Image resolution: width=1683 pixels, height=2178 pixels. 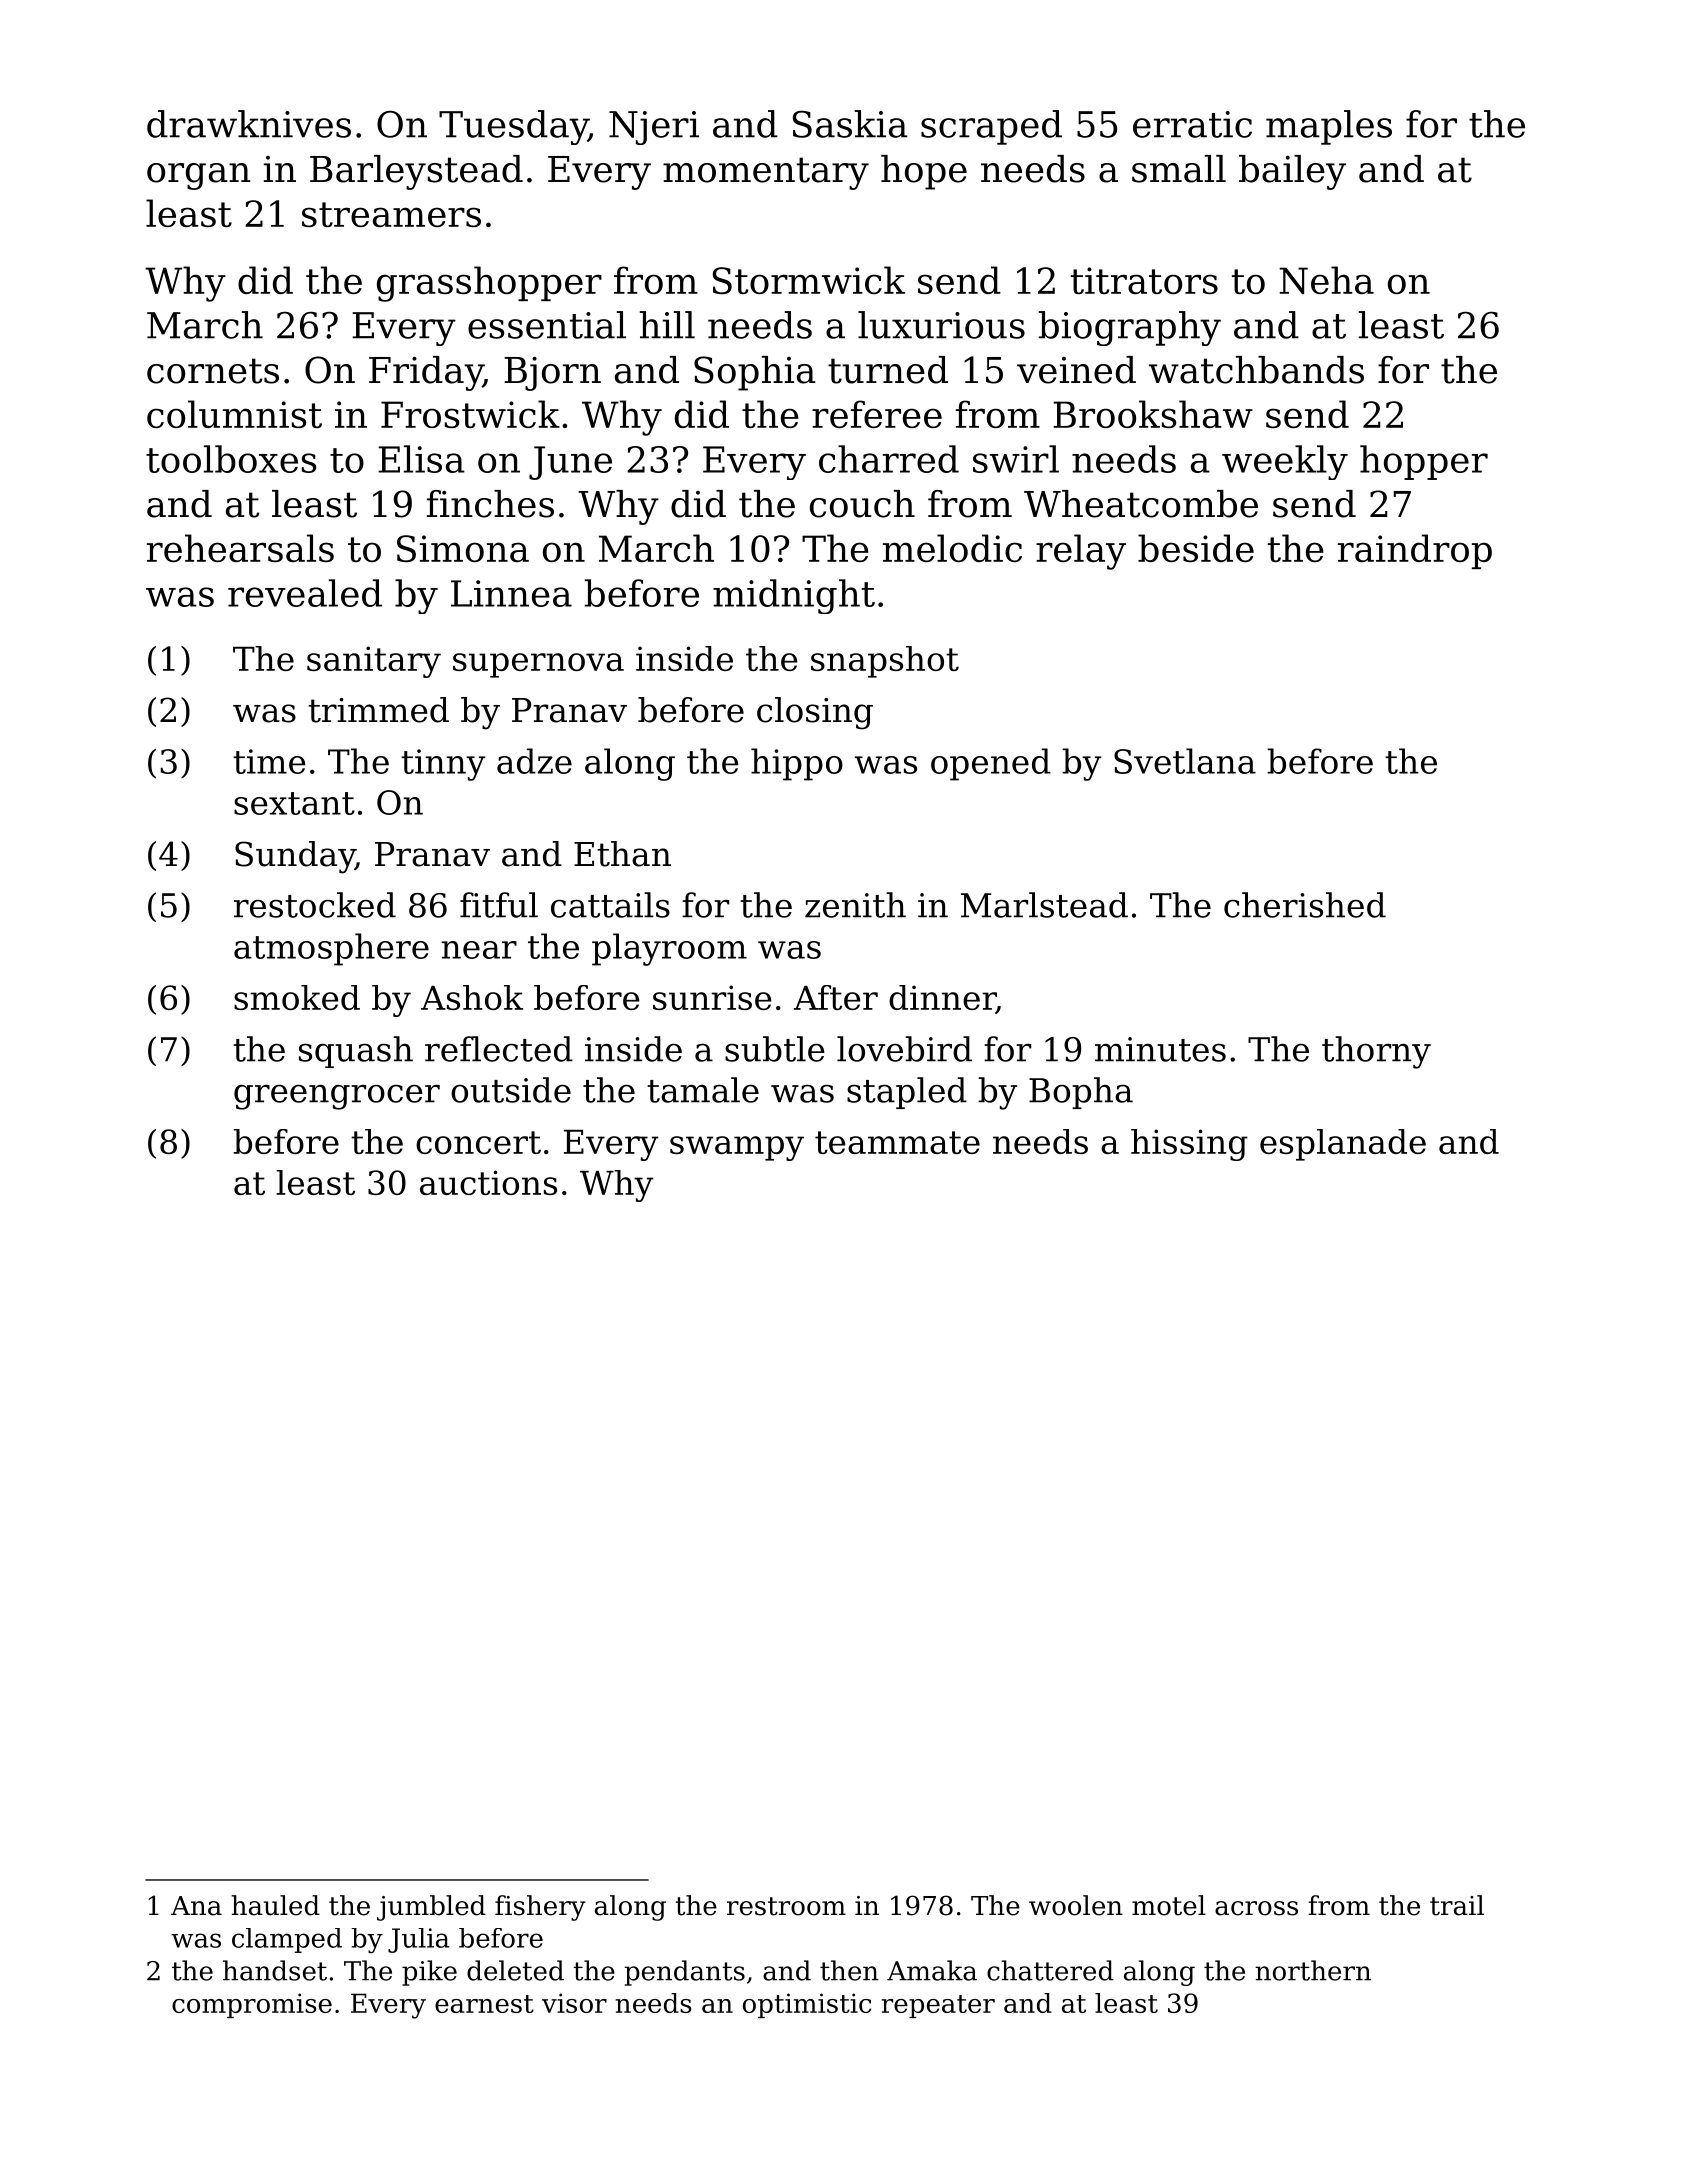 I want to click on hissing, so click(x=1189, y=1145).
